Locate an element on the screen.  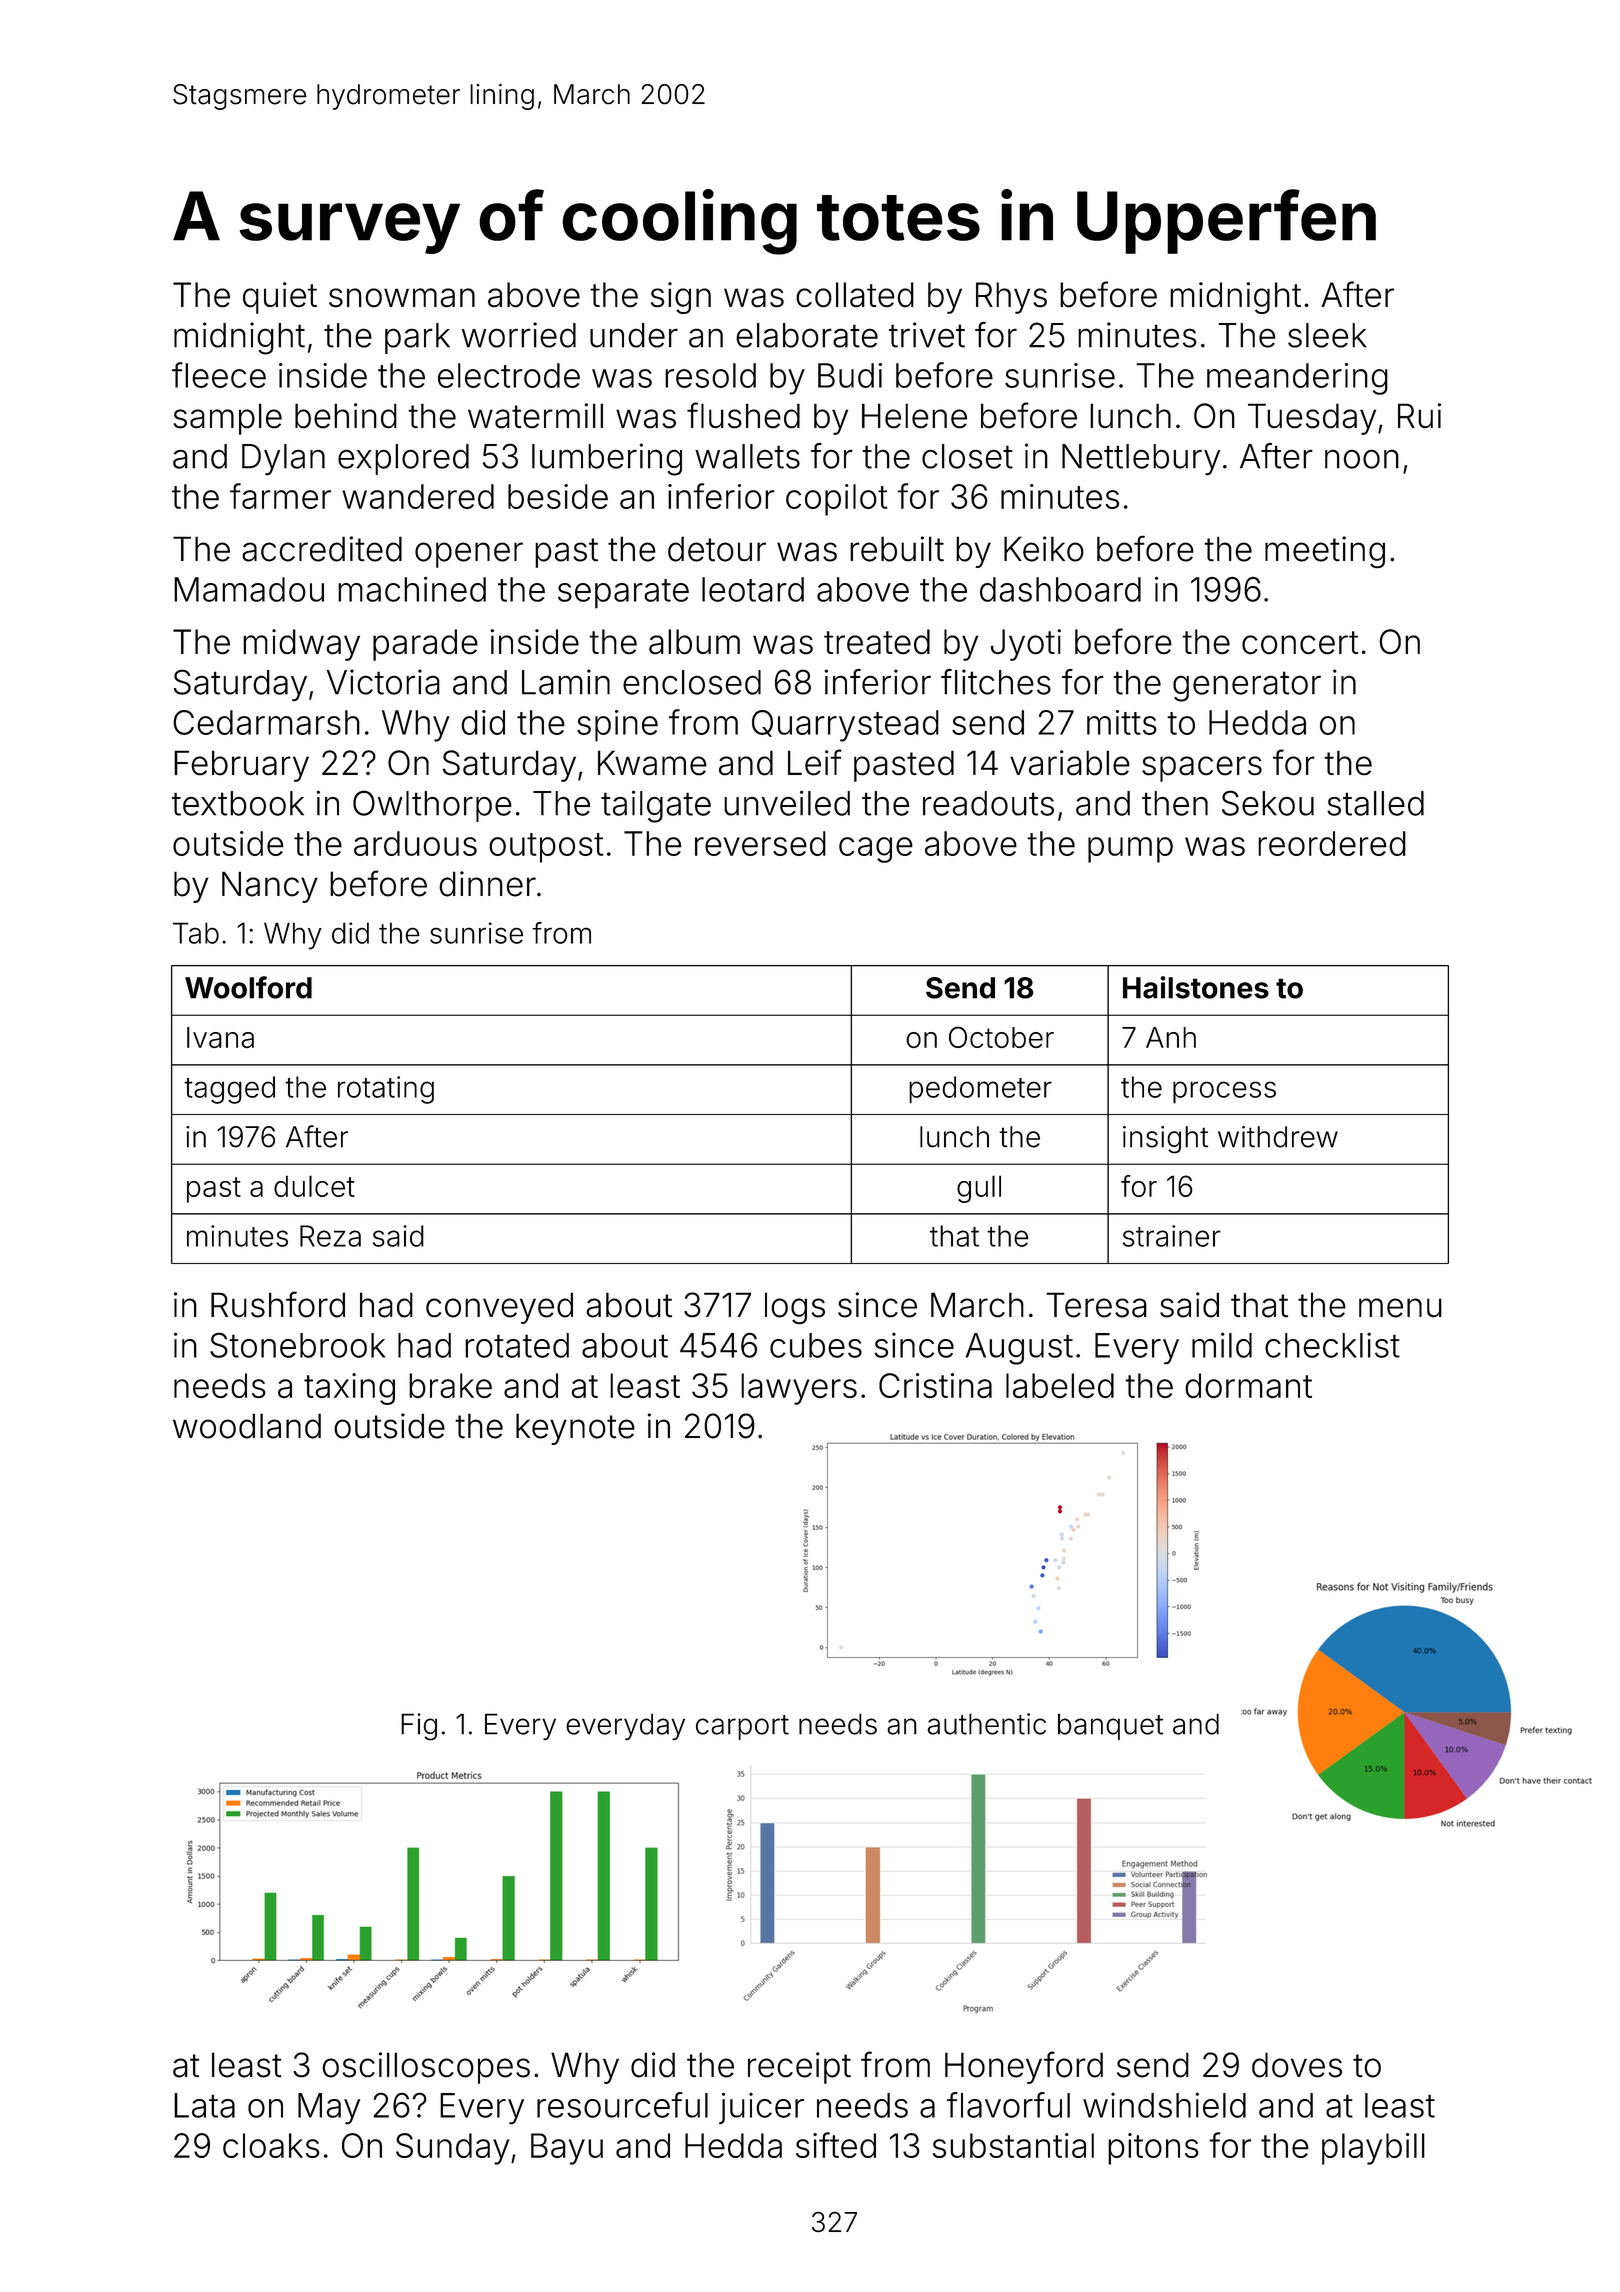
Cristina is located at coordinates (935, 1385).
